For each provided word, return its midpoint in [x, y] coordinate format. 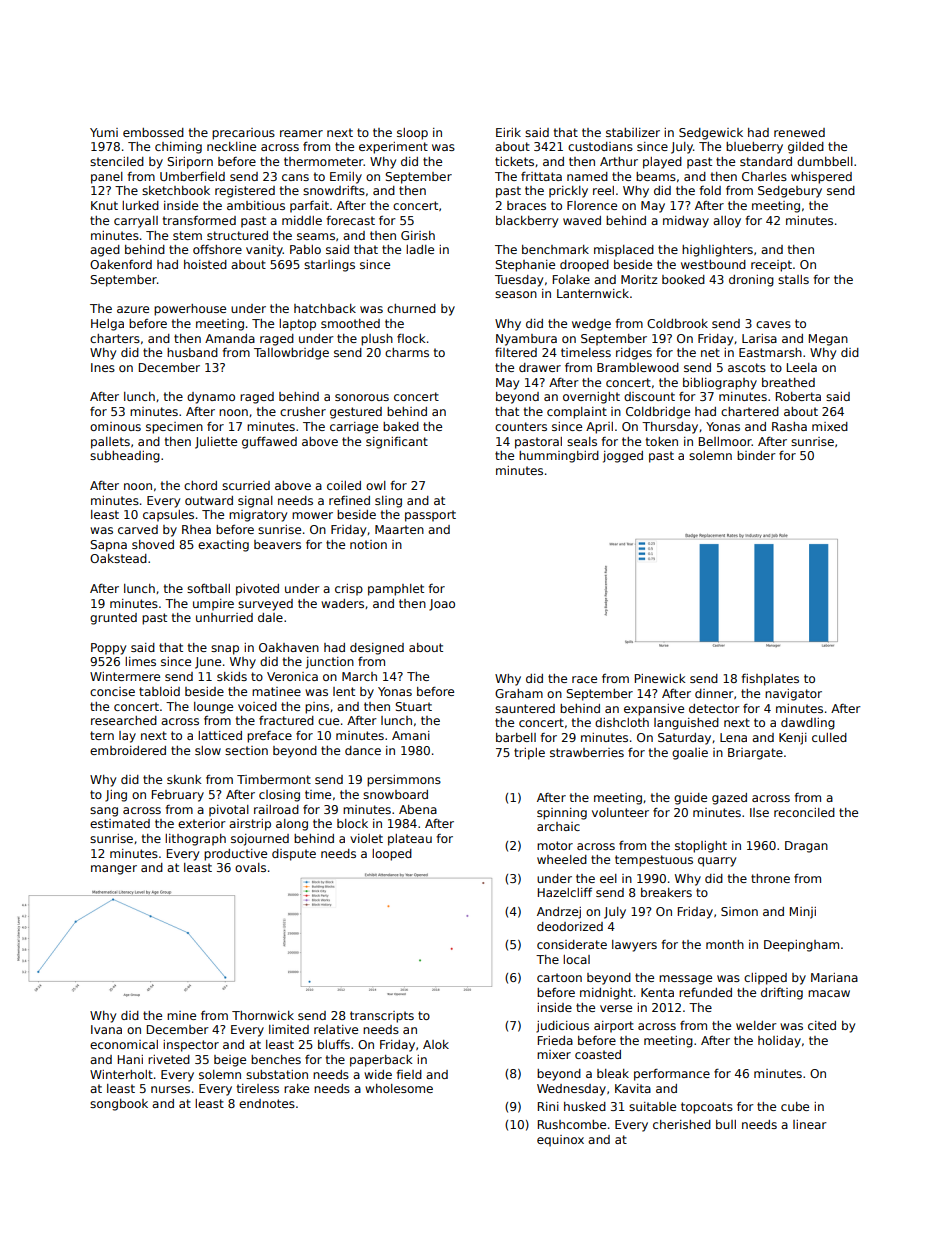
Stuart [413, 706]
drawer [540, 367]
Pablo [305, 249]
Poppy [108, 649]
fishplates [770, 680]
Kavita [633, 1088]
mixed [830, 426]
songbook [119, 1105]
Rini [548, 1106]
